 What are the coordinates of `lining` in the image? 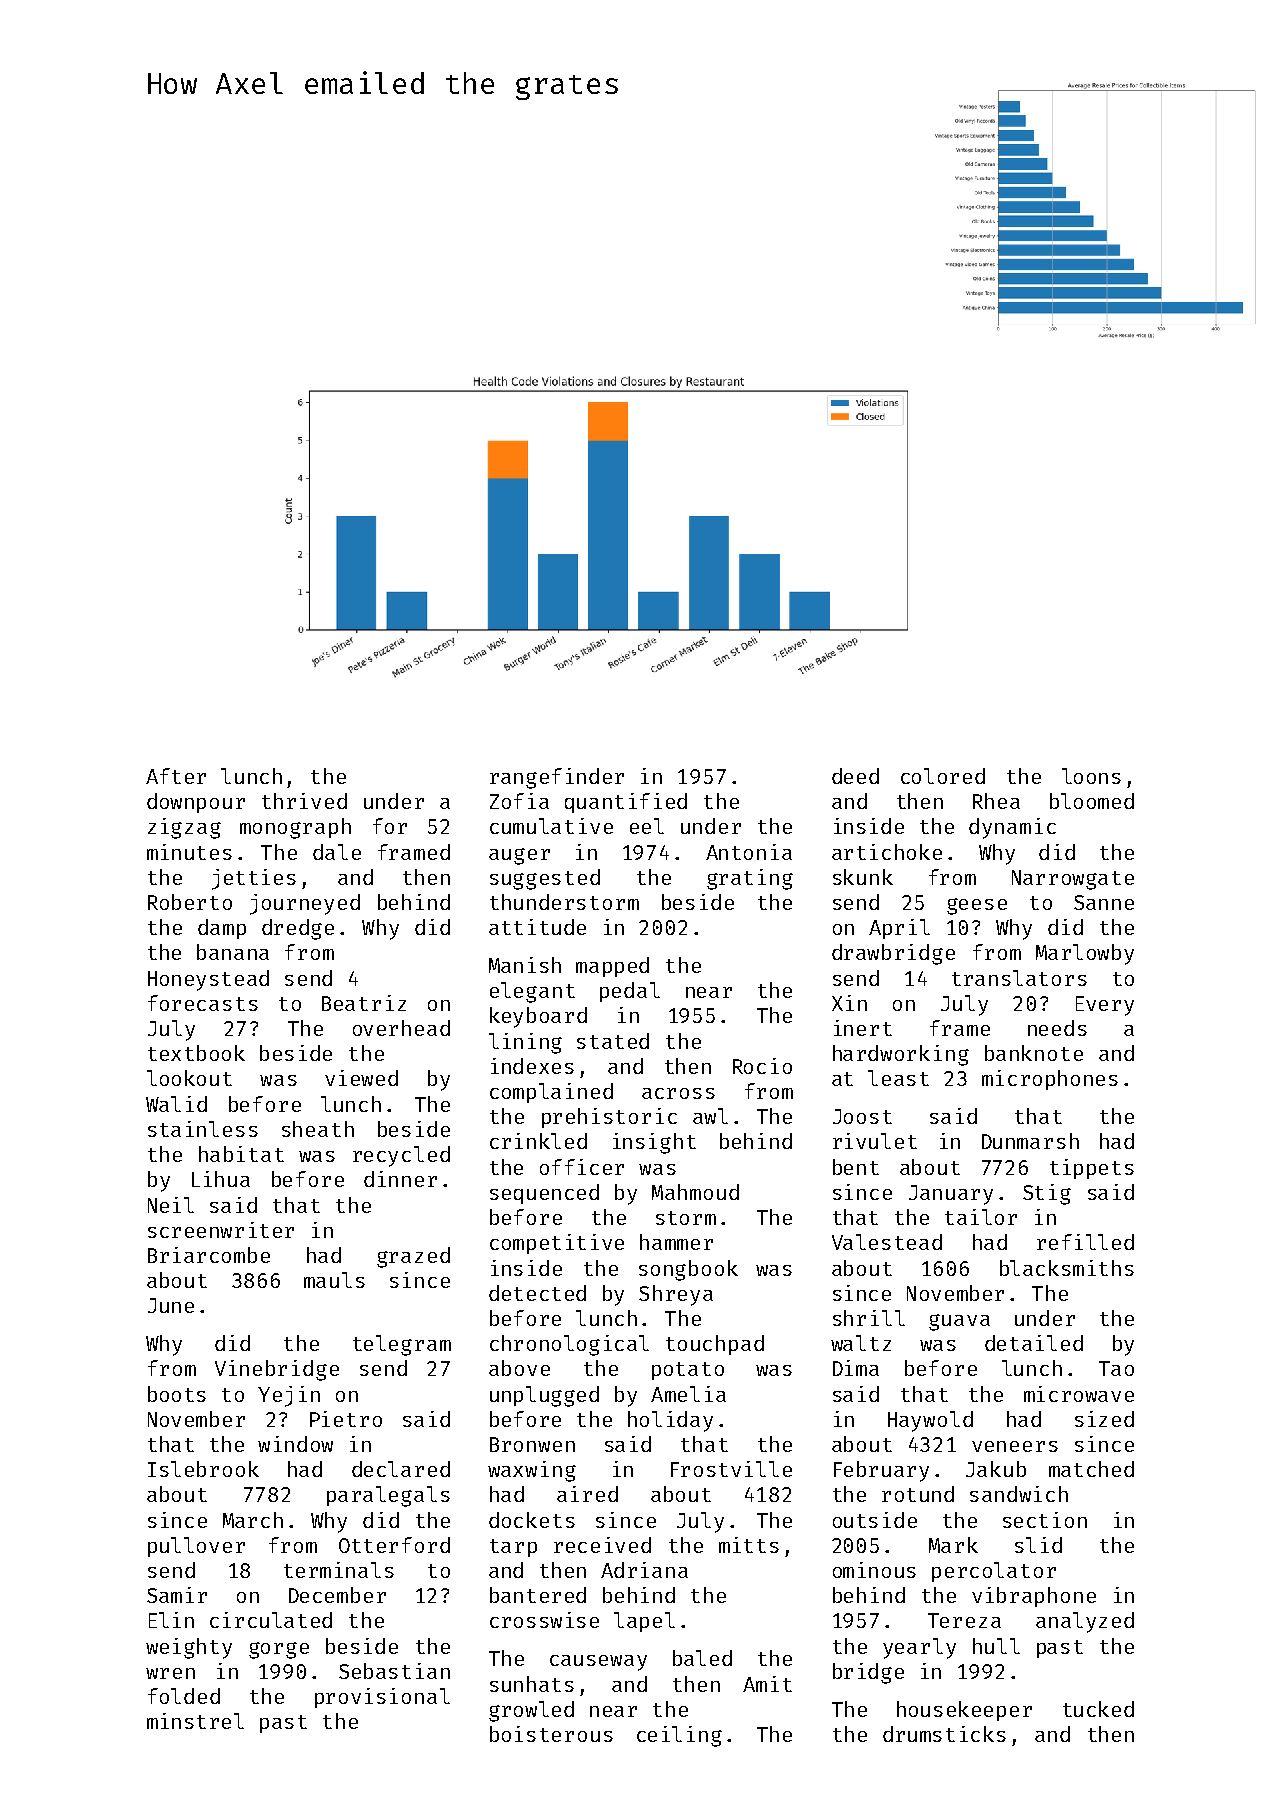 It's located at (525, 1043).
